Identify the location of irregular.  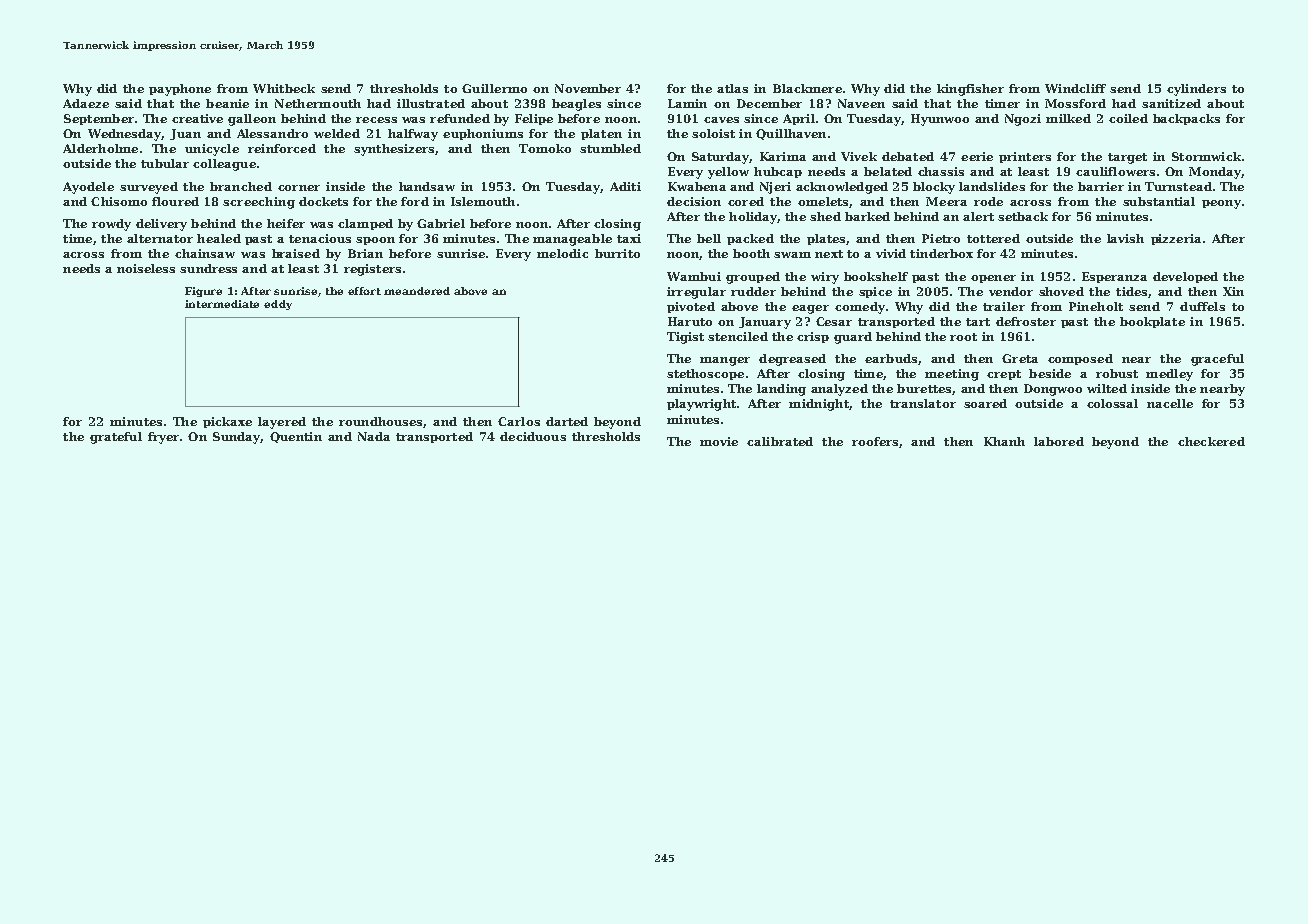
(696, 293).
